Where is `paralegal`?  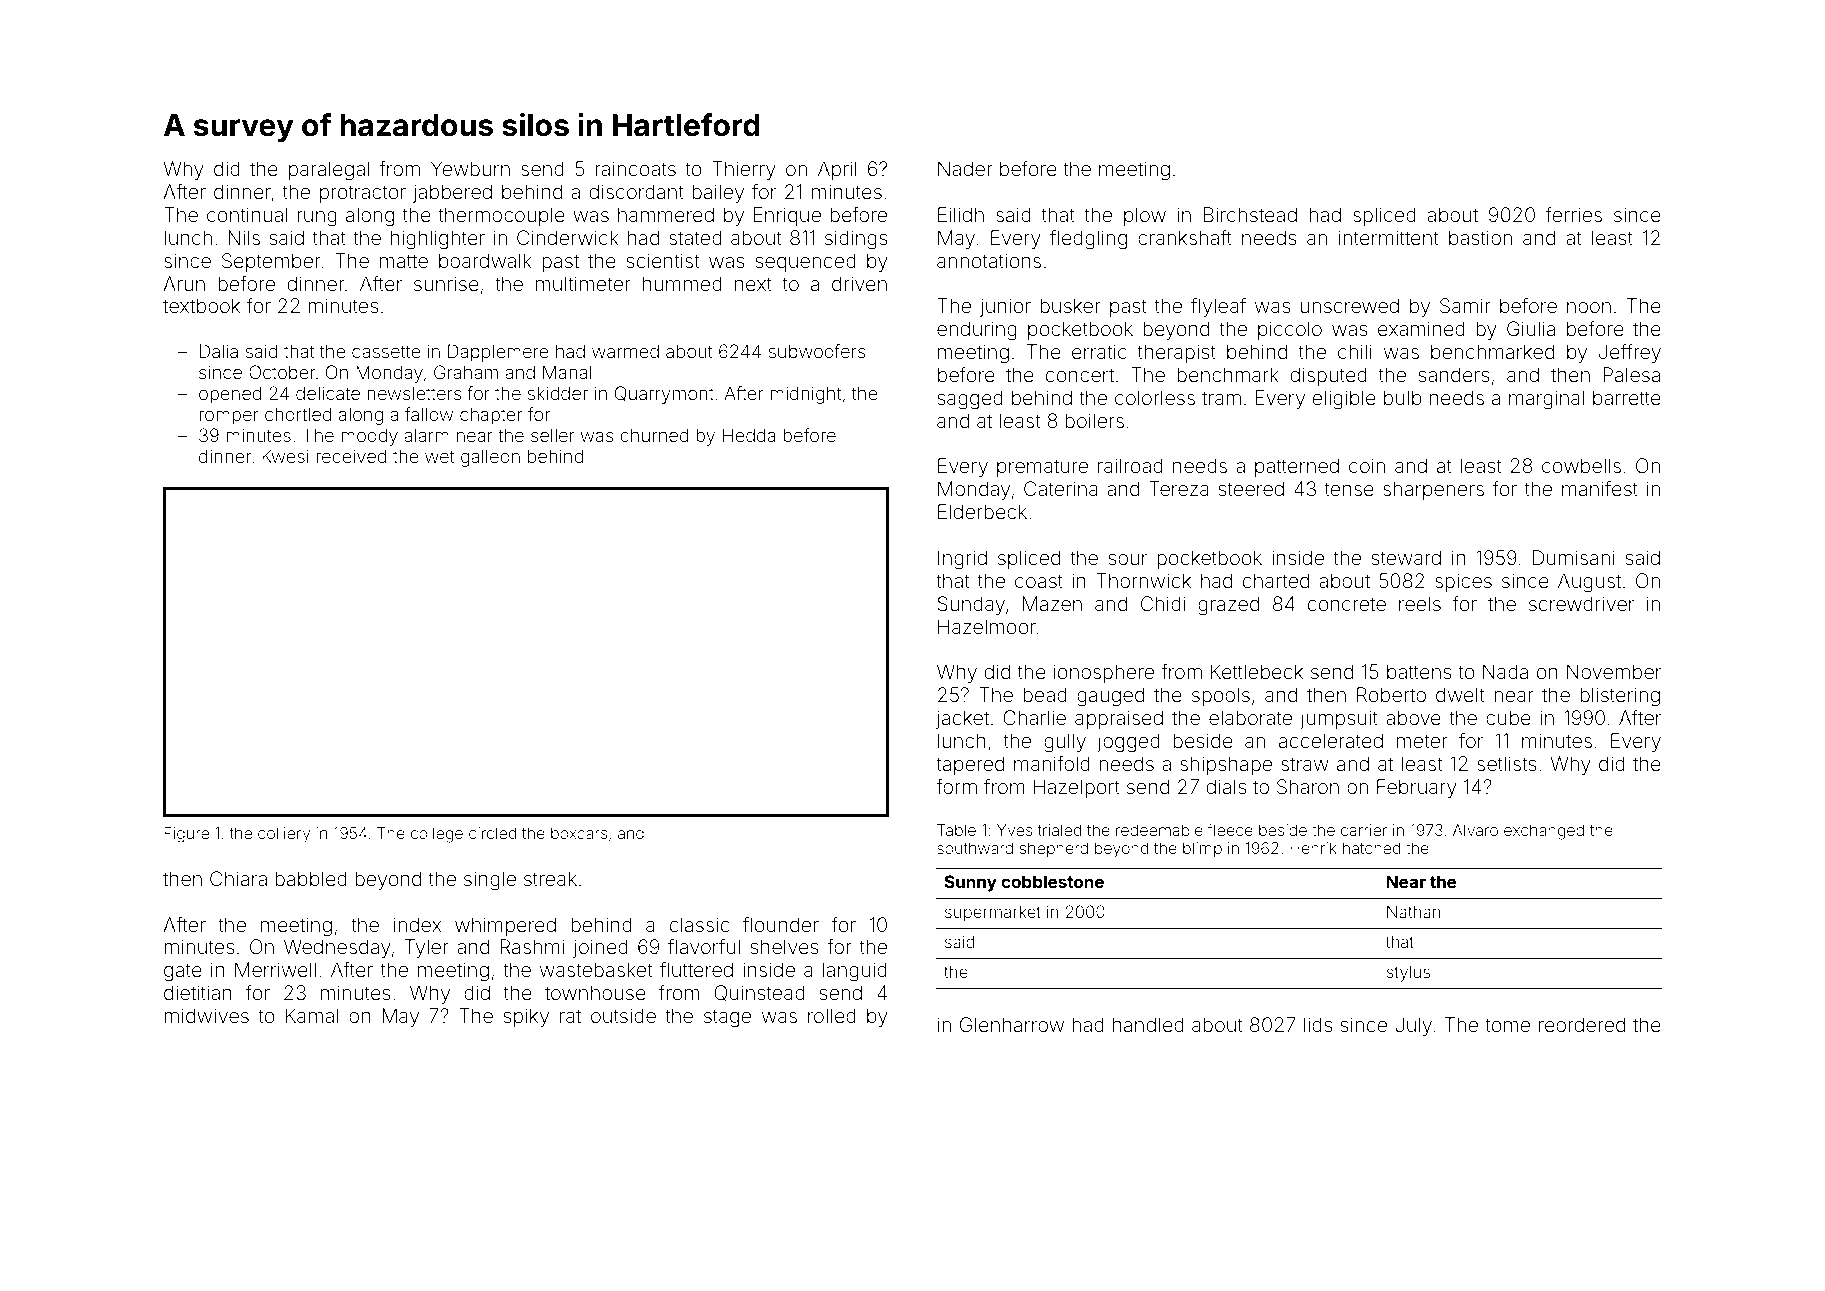
paralegal is located at coordinates (329, 171).
